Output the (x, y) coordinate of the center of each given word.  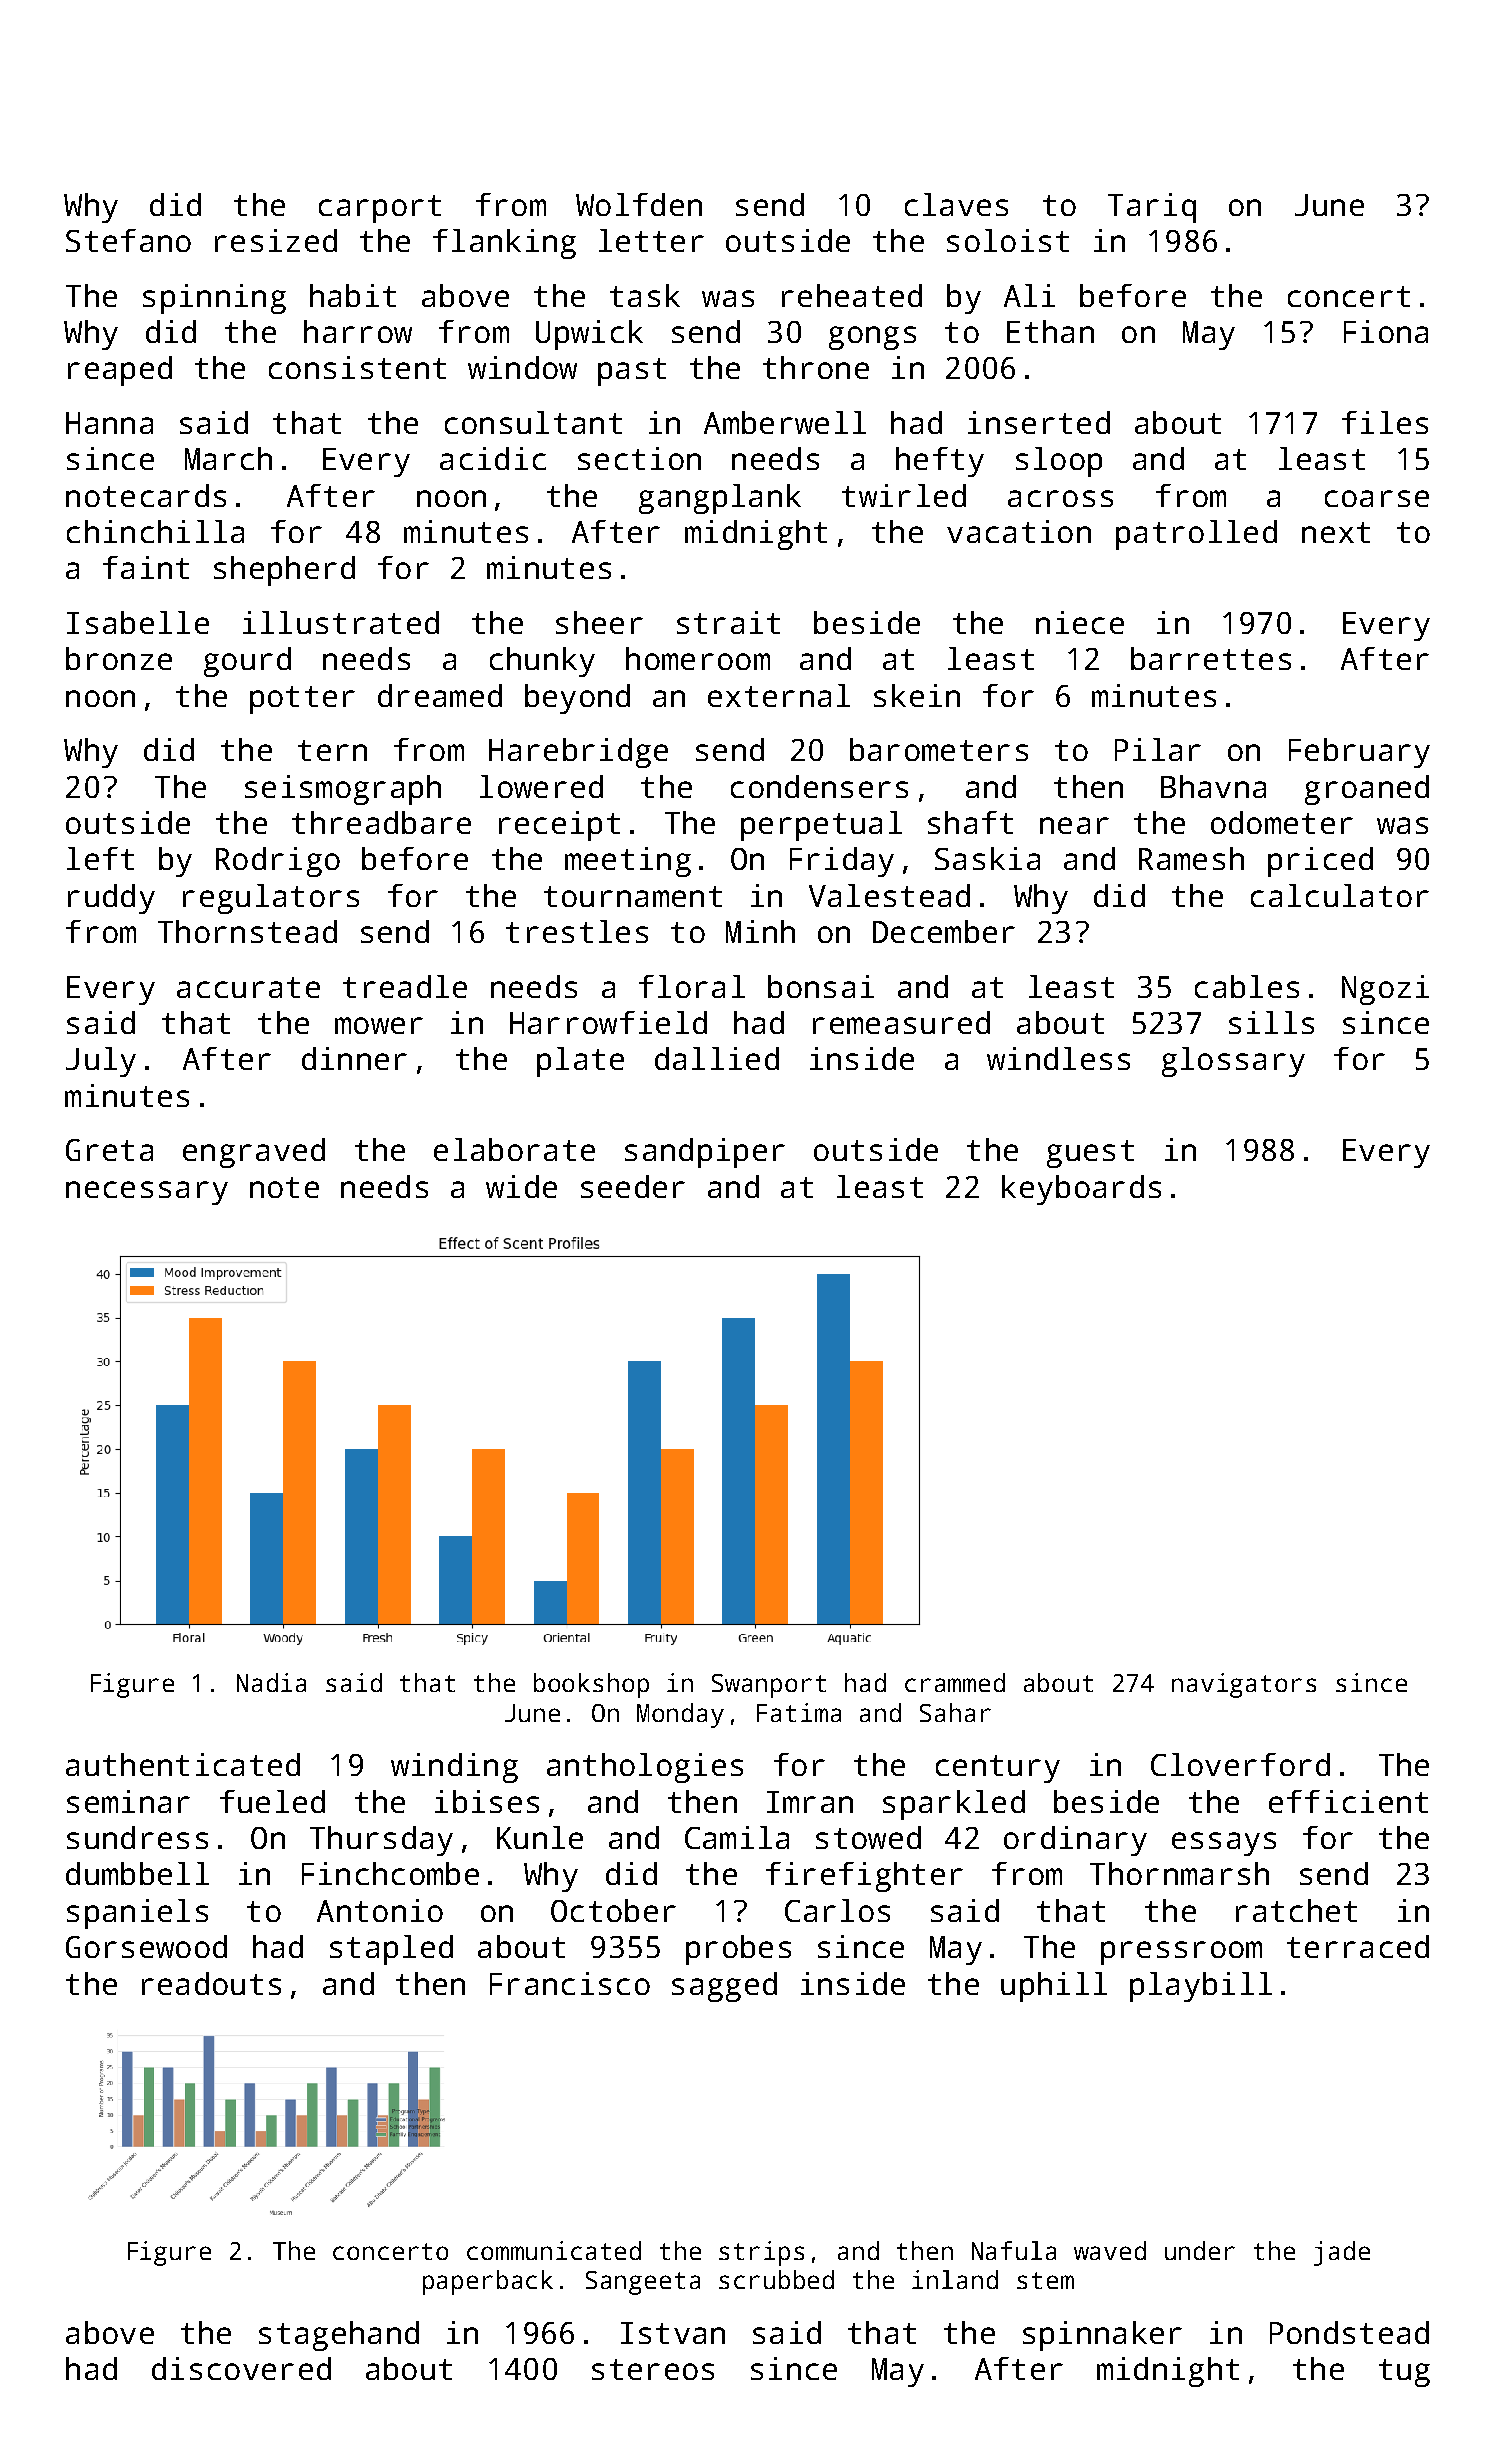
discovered (241, 2368)
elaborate (514, 1149)
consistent (357, 367)
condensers (819, 786)
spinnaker (1102, 2336)
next (1336, 532)
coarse (1377, 498)
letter (651, 240)
